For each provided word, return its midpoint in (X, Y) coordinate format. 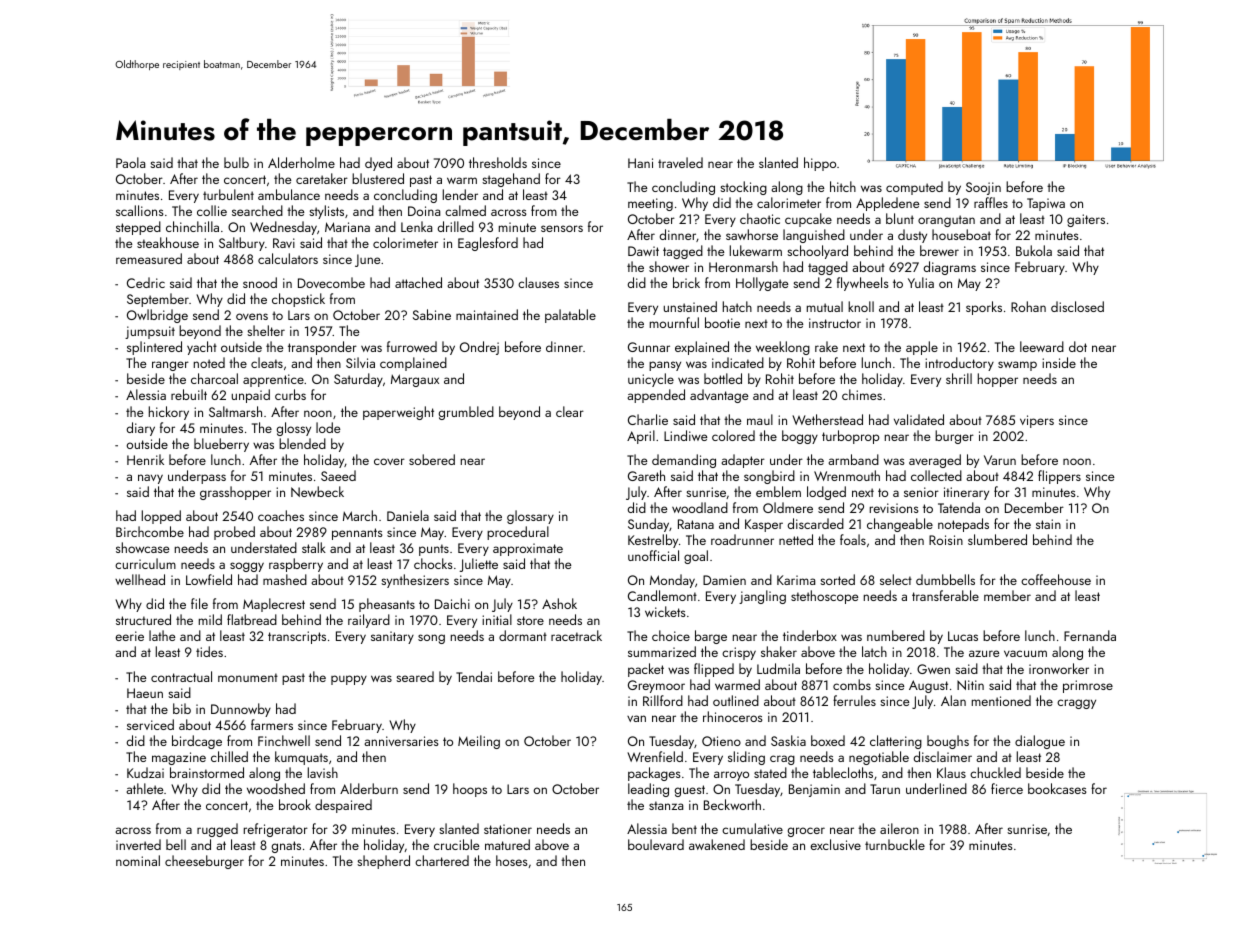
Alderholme (301, 162)
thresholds (498, 162)
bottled (723, 378)
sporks (984, 308)
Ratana (696, 524)
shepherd (383, 862)
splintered (154, 348)
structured (143, 619)
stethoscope (824, 597)
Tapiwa (1046, 204)
